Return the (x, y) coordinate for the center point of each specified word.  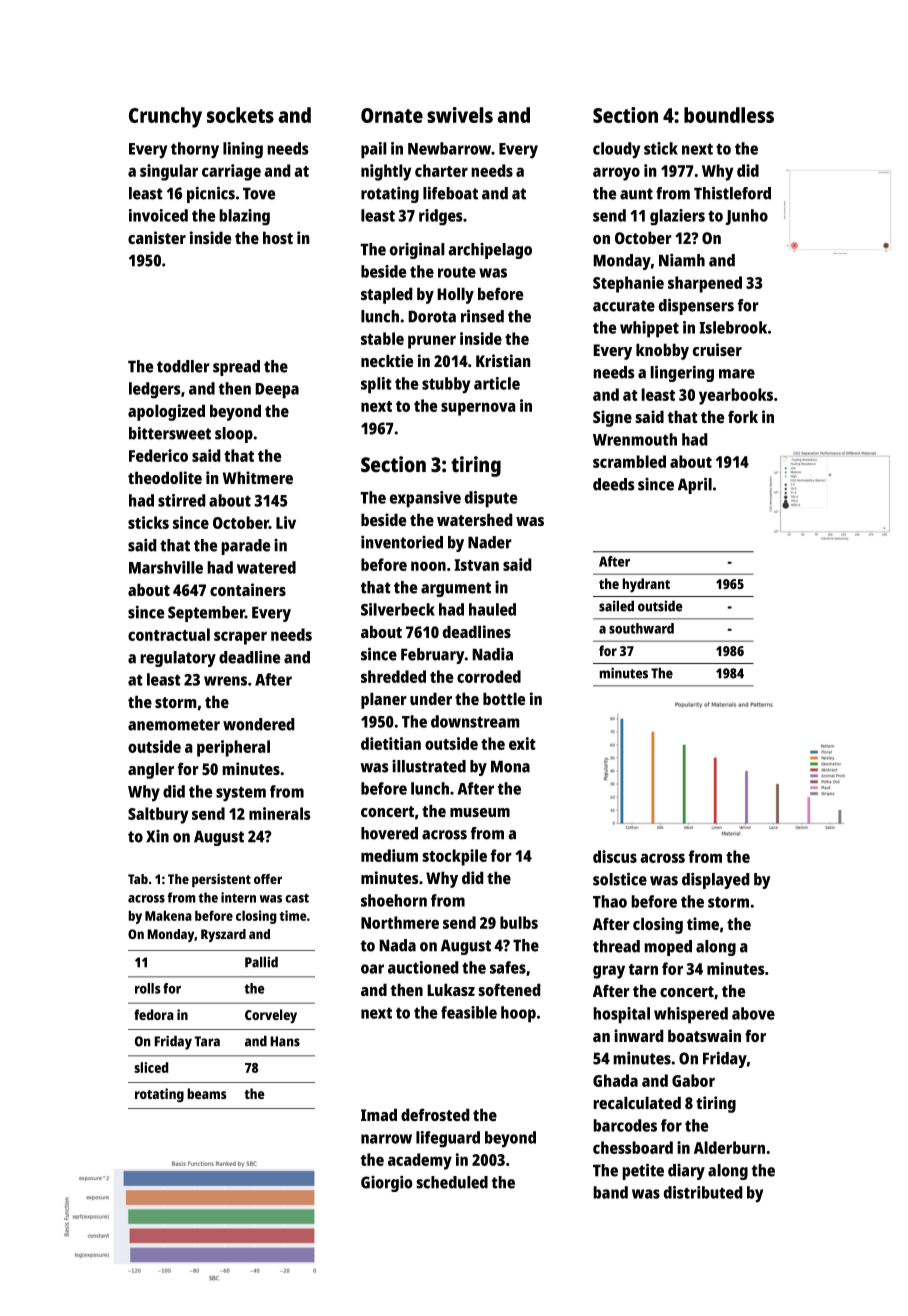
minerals (280, 813)
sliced (151, 1067)
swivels (460, 115)
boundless (729, 115)
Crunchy (165, 117)
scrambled (629, 461)
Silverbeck (398, 609)
